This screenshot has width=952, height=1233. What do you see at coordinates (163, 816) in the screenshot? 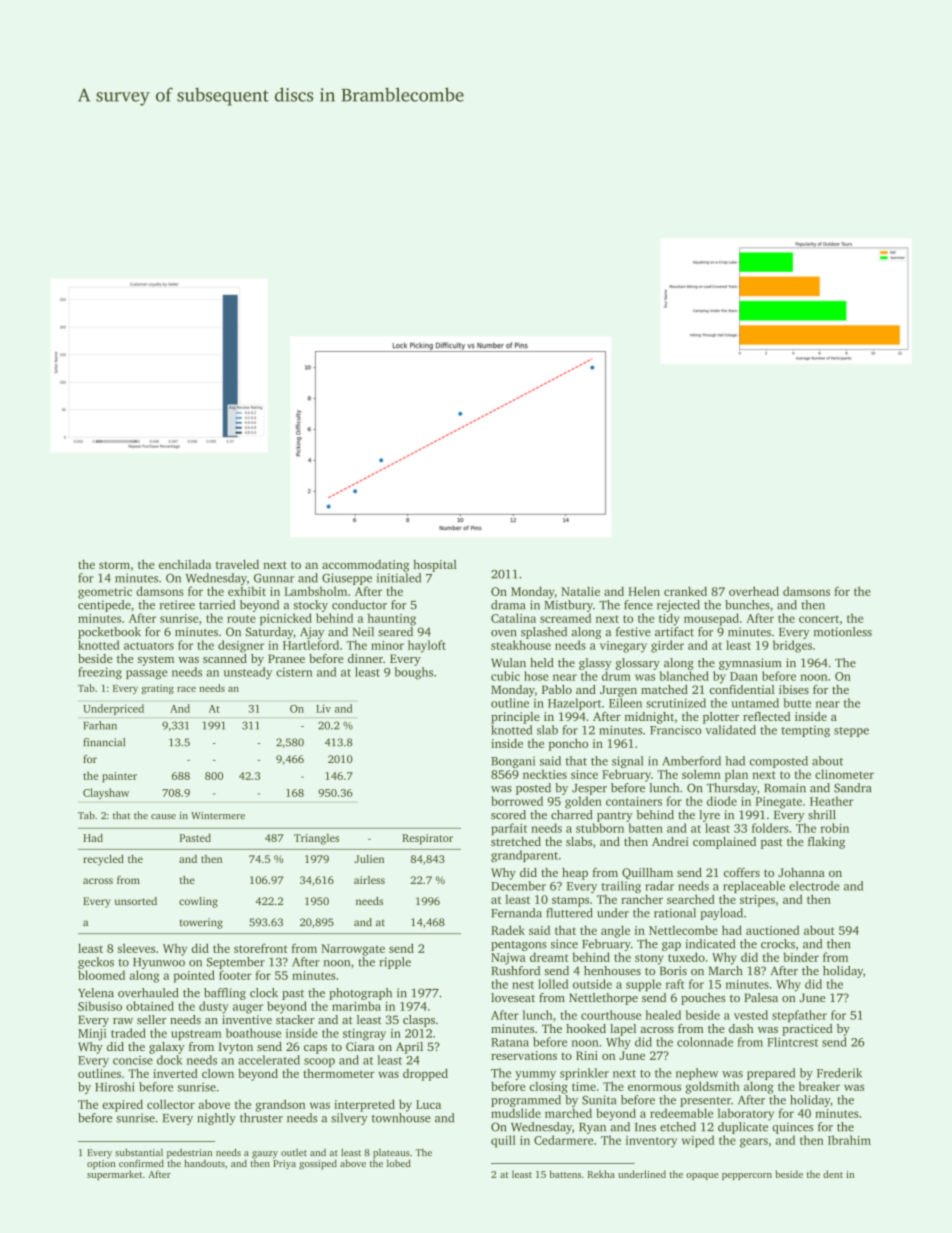
I see `cause` at bounding box center [163, 816].
